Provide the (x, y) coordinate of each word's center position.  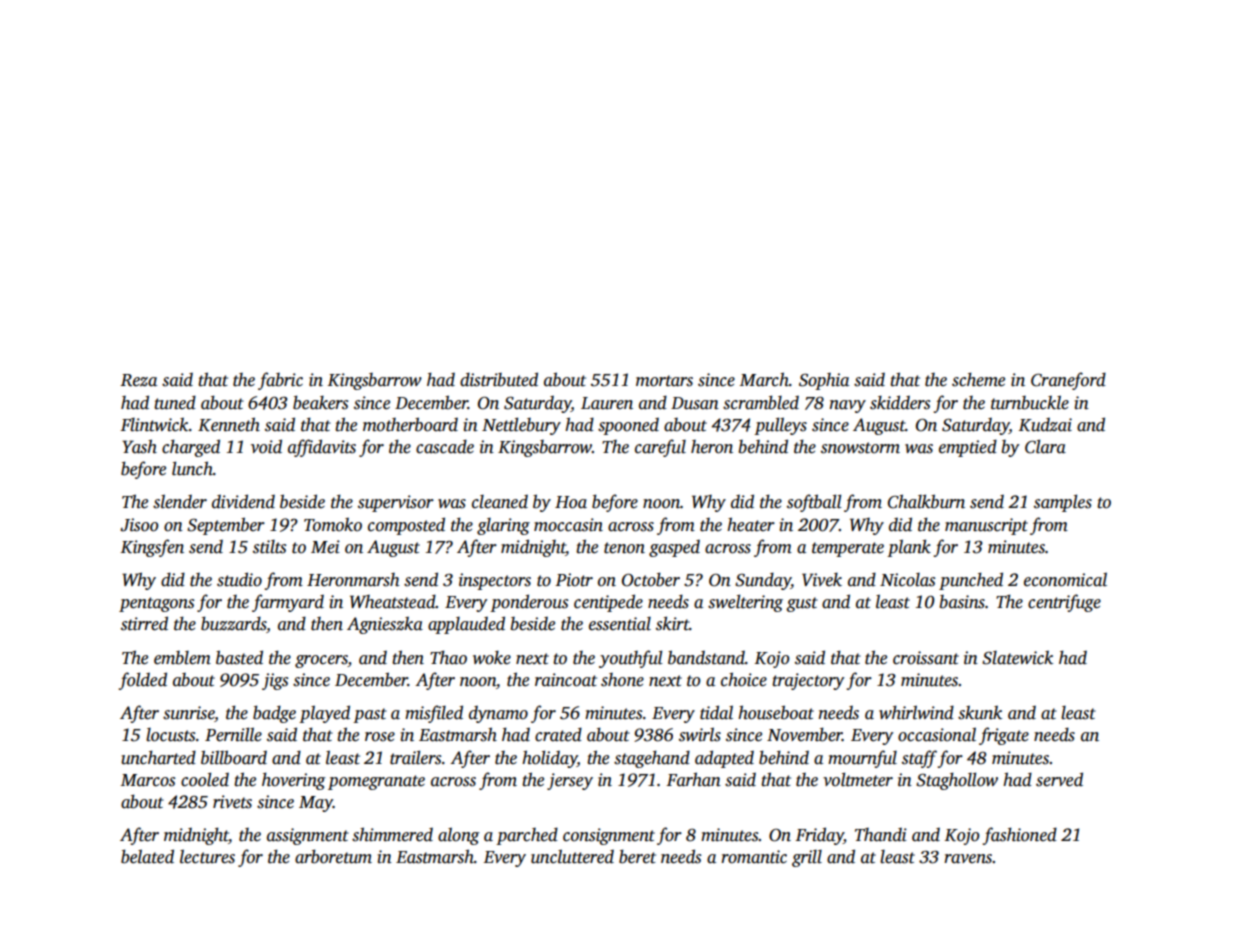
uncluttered (572, 857)
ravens (968, 859)
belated (147, 856)
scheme (978, 379)
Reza (138, 380)
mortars (664, 381)
